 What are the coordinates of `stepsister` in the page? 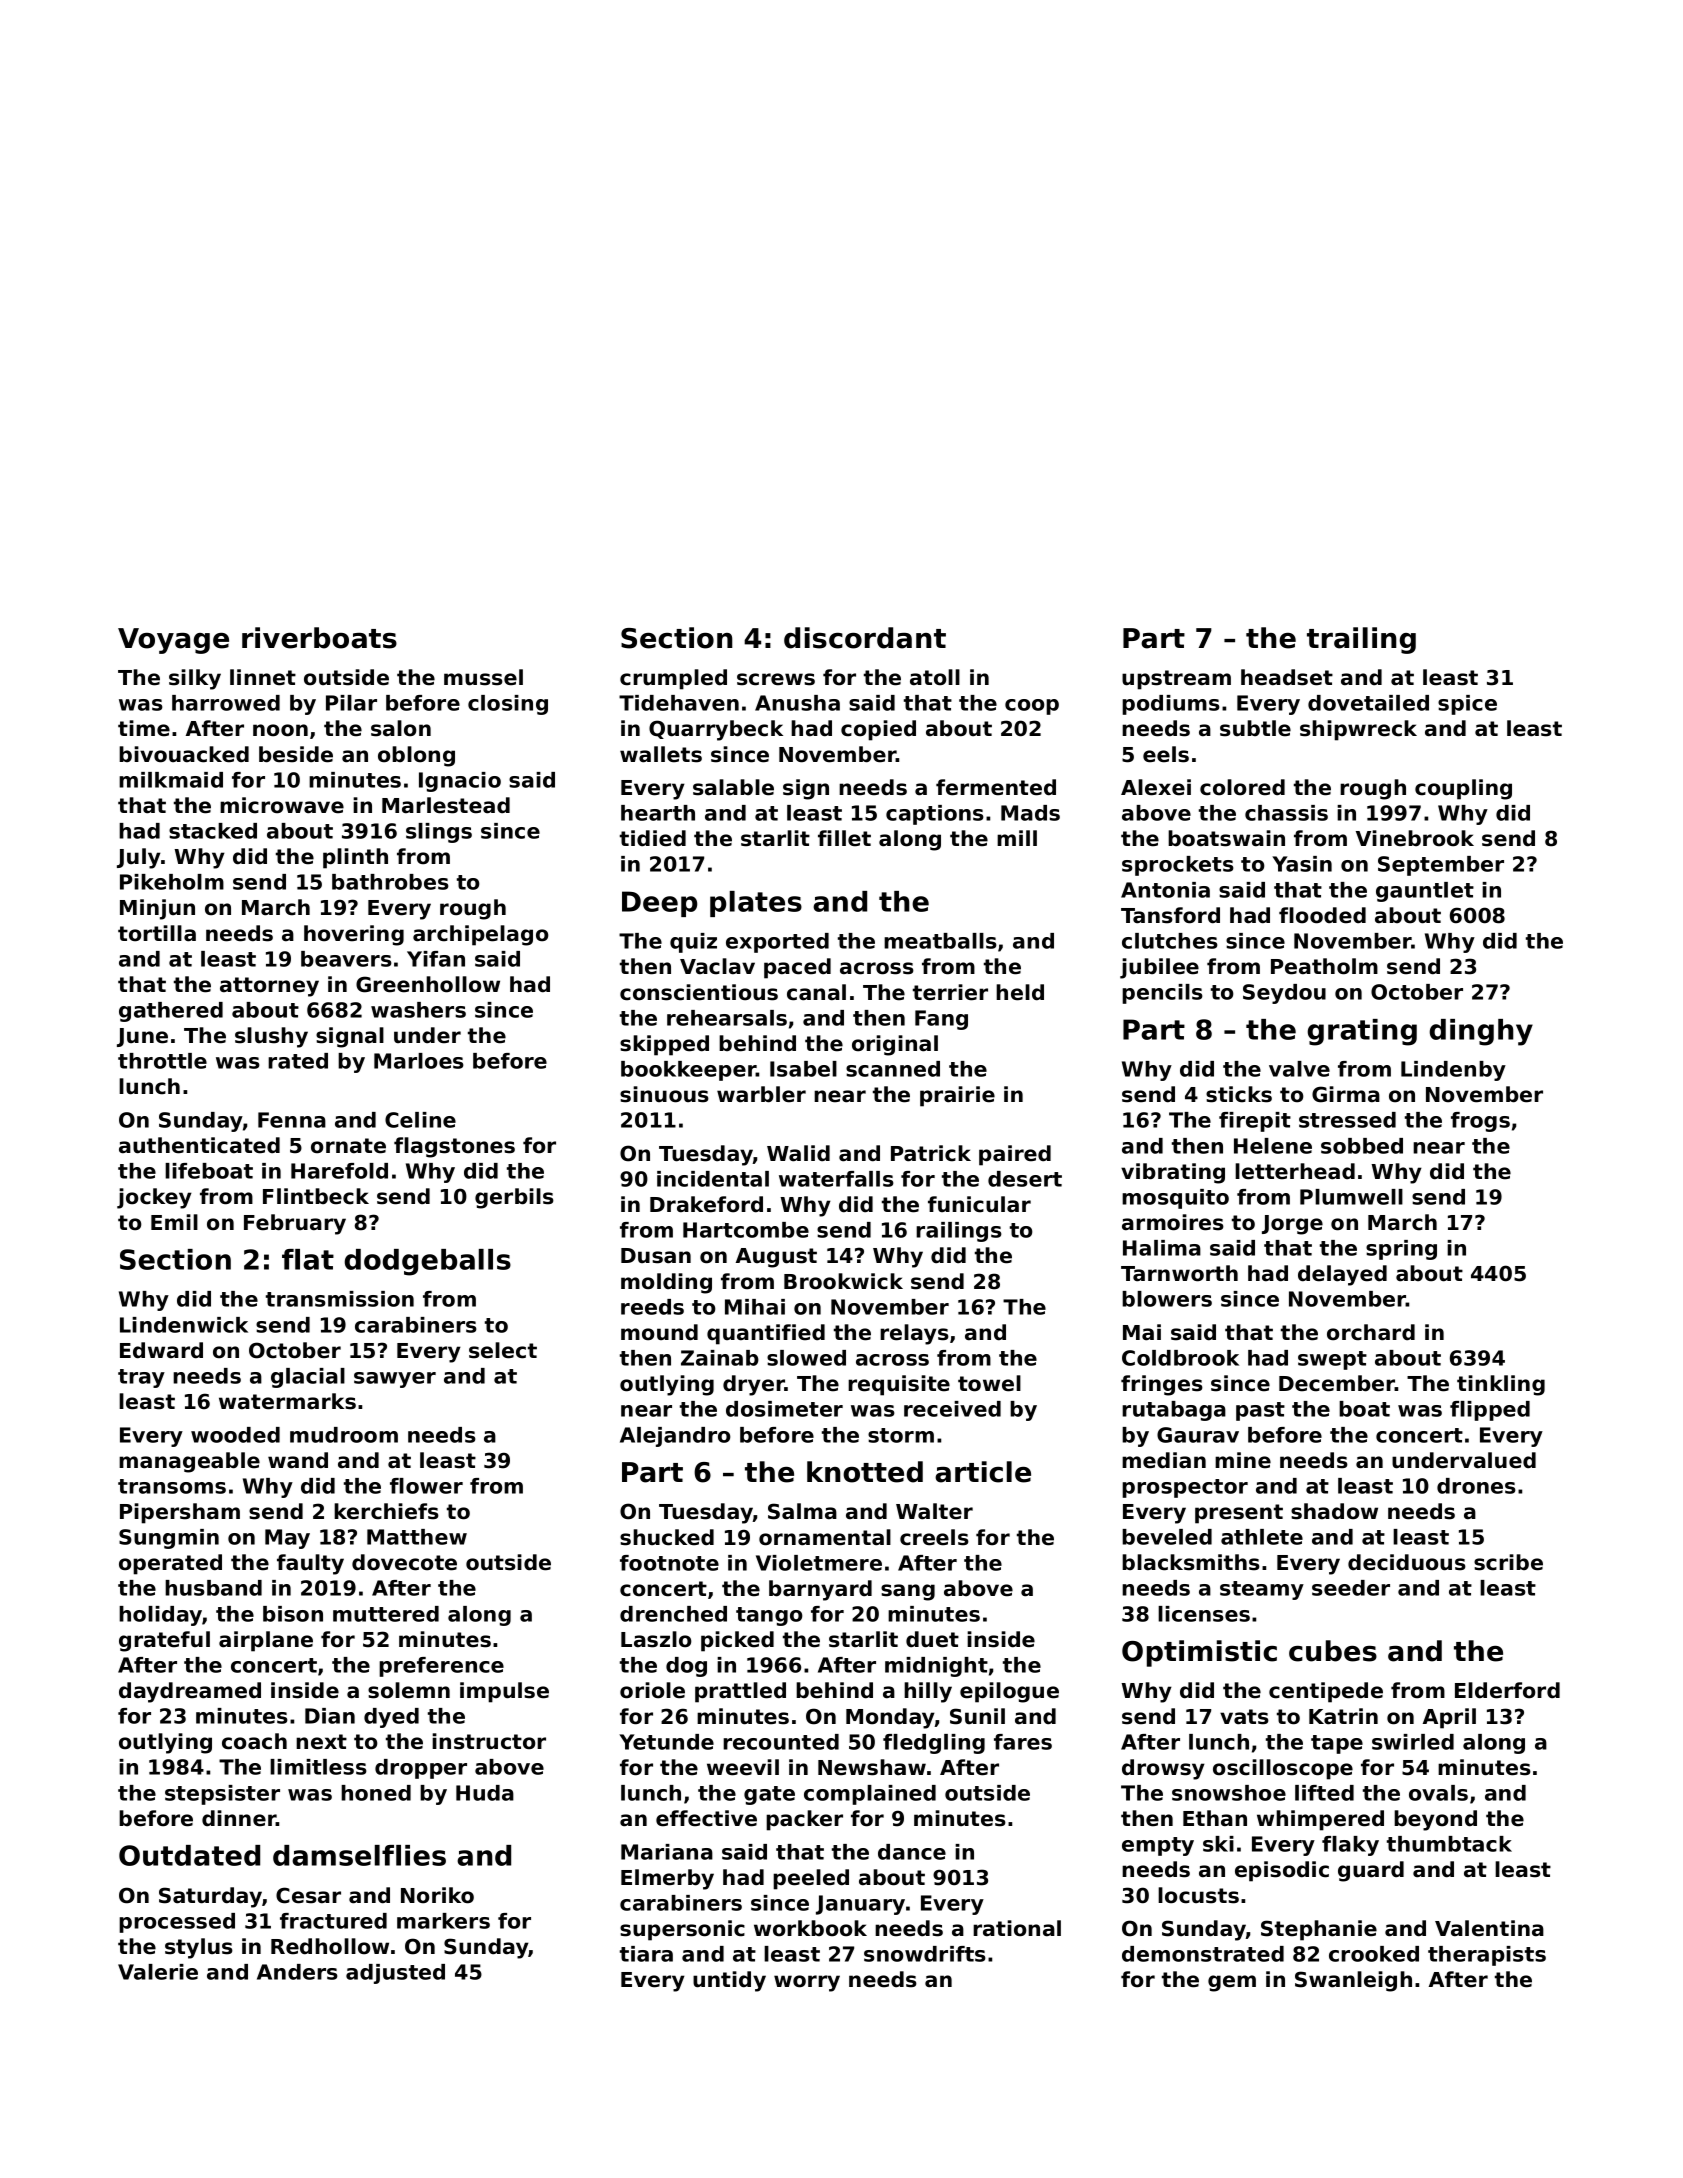 It's located at (222, 1795).
